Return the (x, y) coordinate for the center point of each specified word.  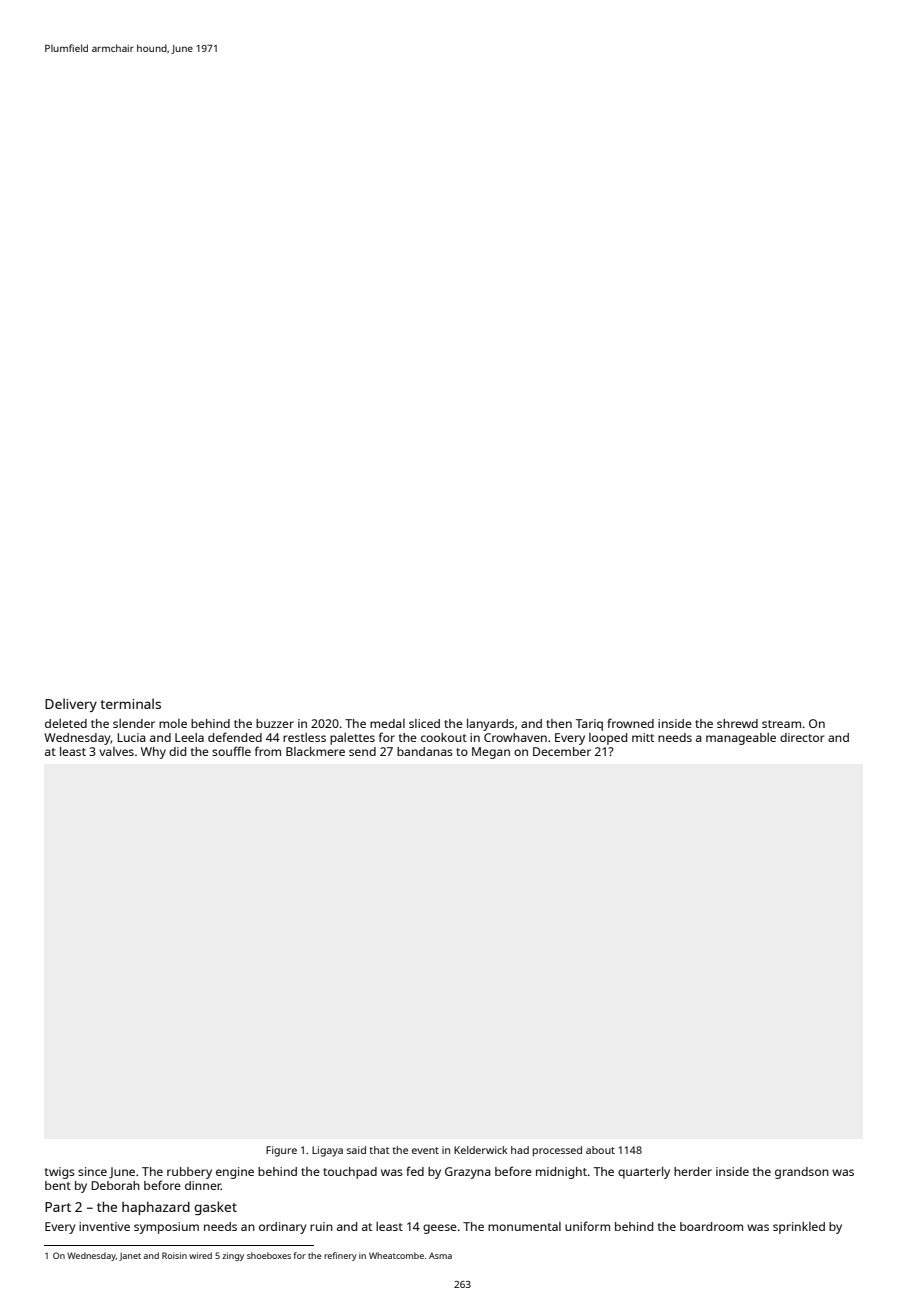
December (562, 751)
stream (781, 724)
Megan (491, 753)
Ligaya (327, 1151)
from (268, 751)
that (379, 1150)
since (92, 1171)
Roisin (174, 1255)
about (600, 1150)
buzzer (275, 723)
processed (557, 1151)
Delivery (71, 705)
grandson (802, 1173)
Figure (281, 1151)
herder (693, 1171)
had (520, 1150)
